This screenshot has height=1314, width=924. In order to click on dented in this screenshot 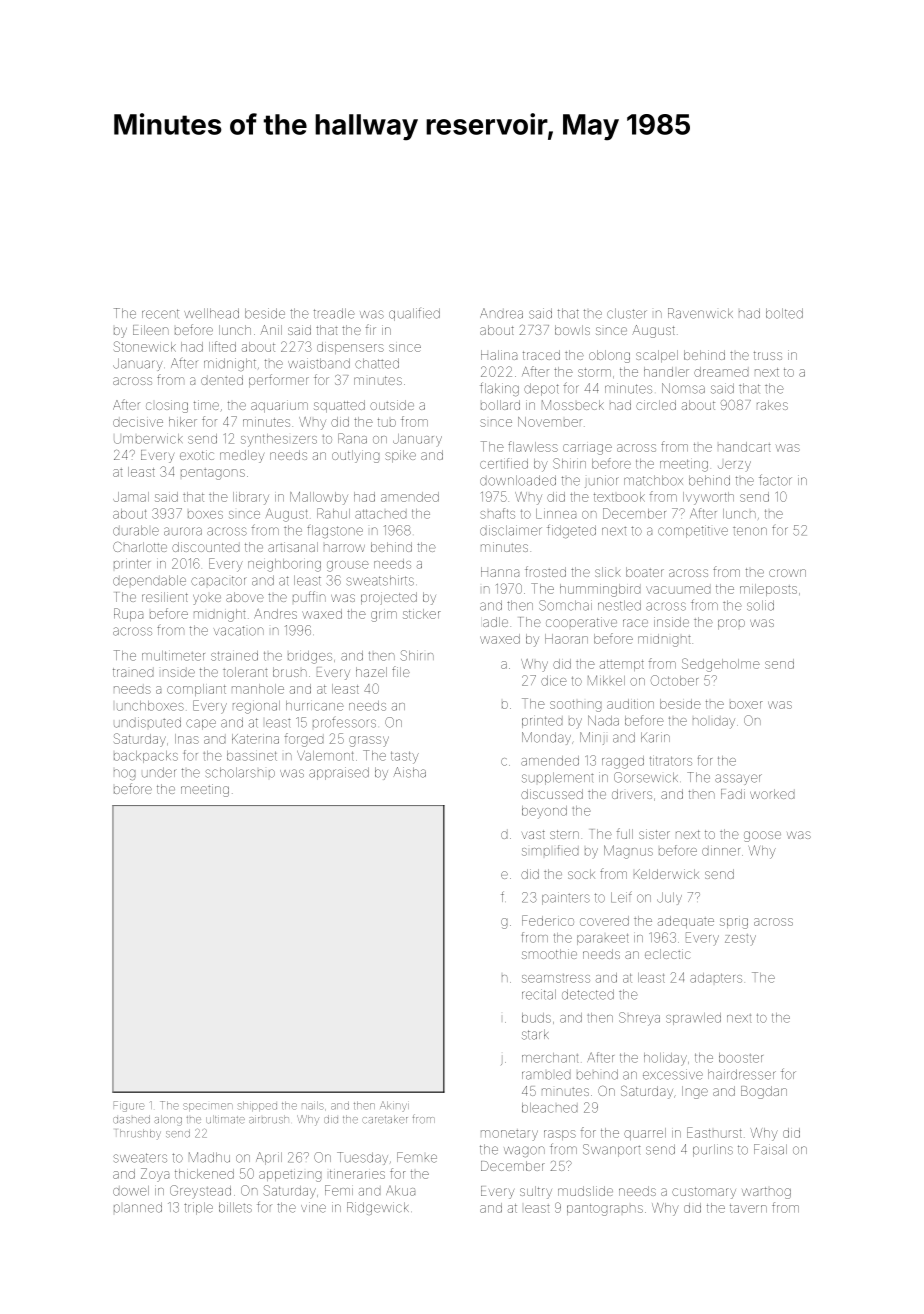, I will do `click(222, 380)`.
